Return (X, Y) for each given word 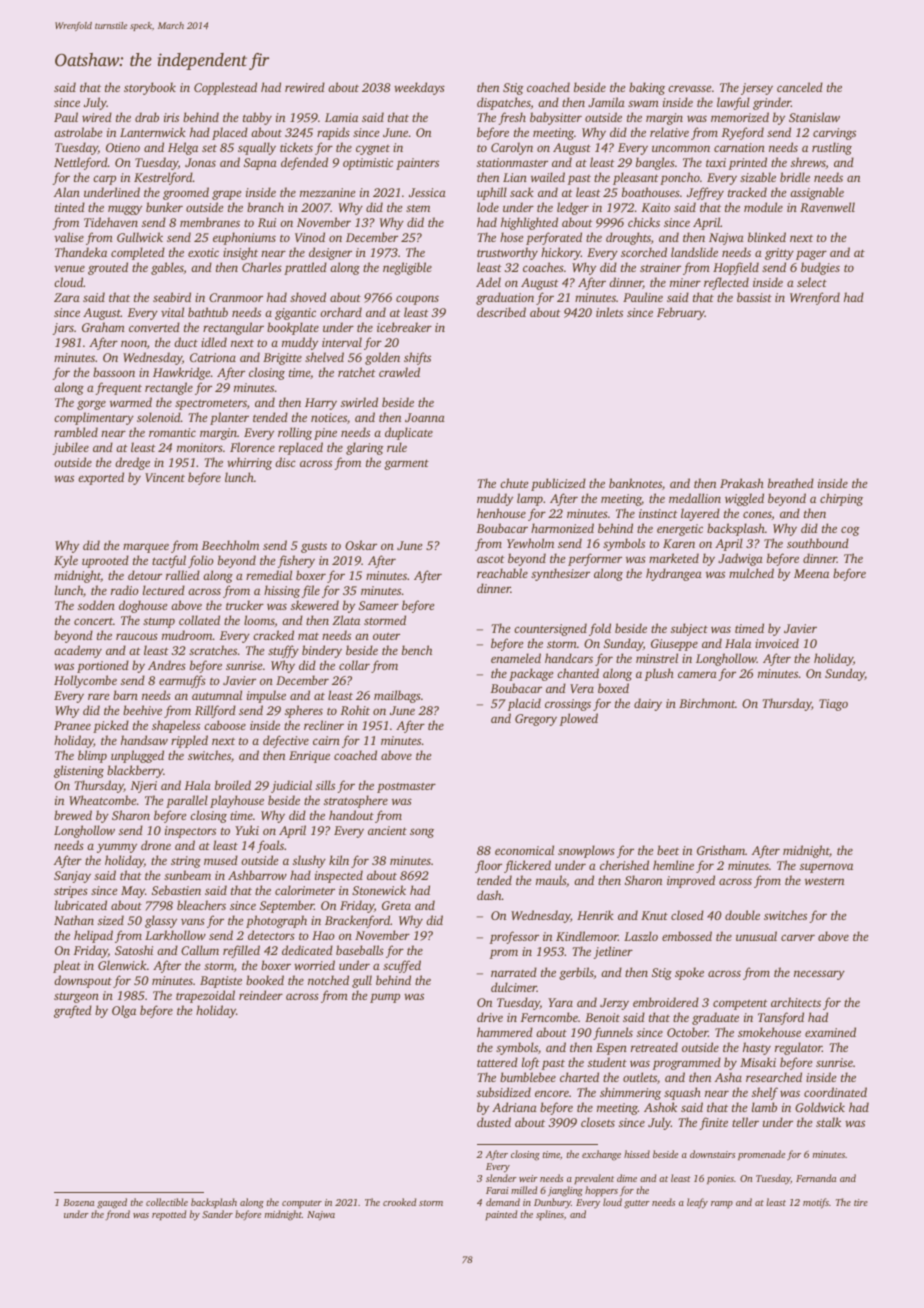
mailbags (397, 696)
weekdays (419, 88)
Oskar (361, 545)
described (501, 312)
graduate (715, 1018)
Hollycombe (85, 681)
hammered (505, 1032)
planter (229, 418)
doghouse (143, 606)
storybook (150, 88)
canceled (800, 87)
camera (697, 674)
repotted (169, 1215)
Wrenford (815, 298)
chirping (841, 499)
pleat (67, 966)
